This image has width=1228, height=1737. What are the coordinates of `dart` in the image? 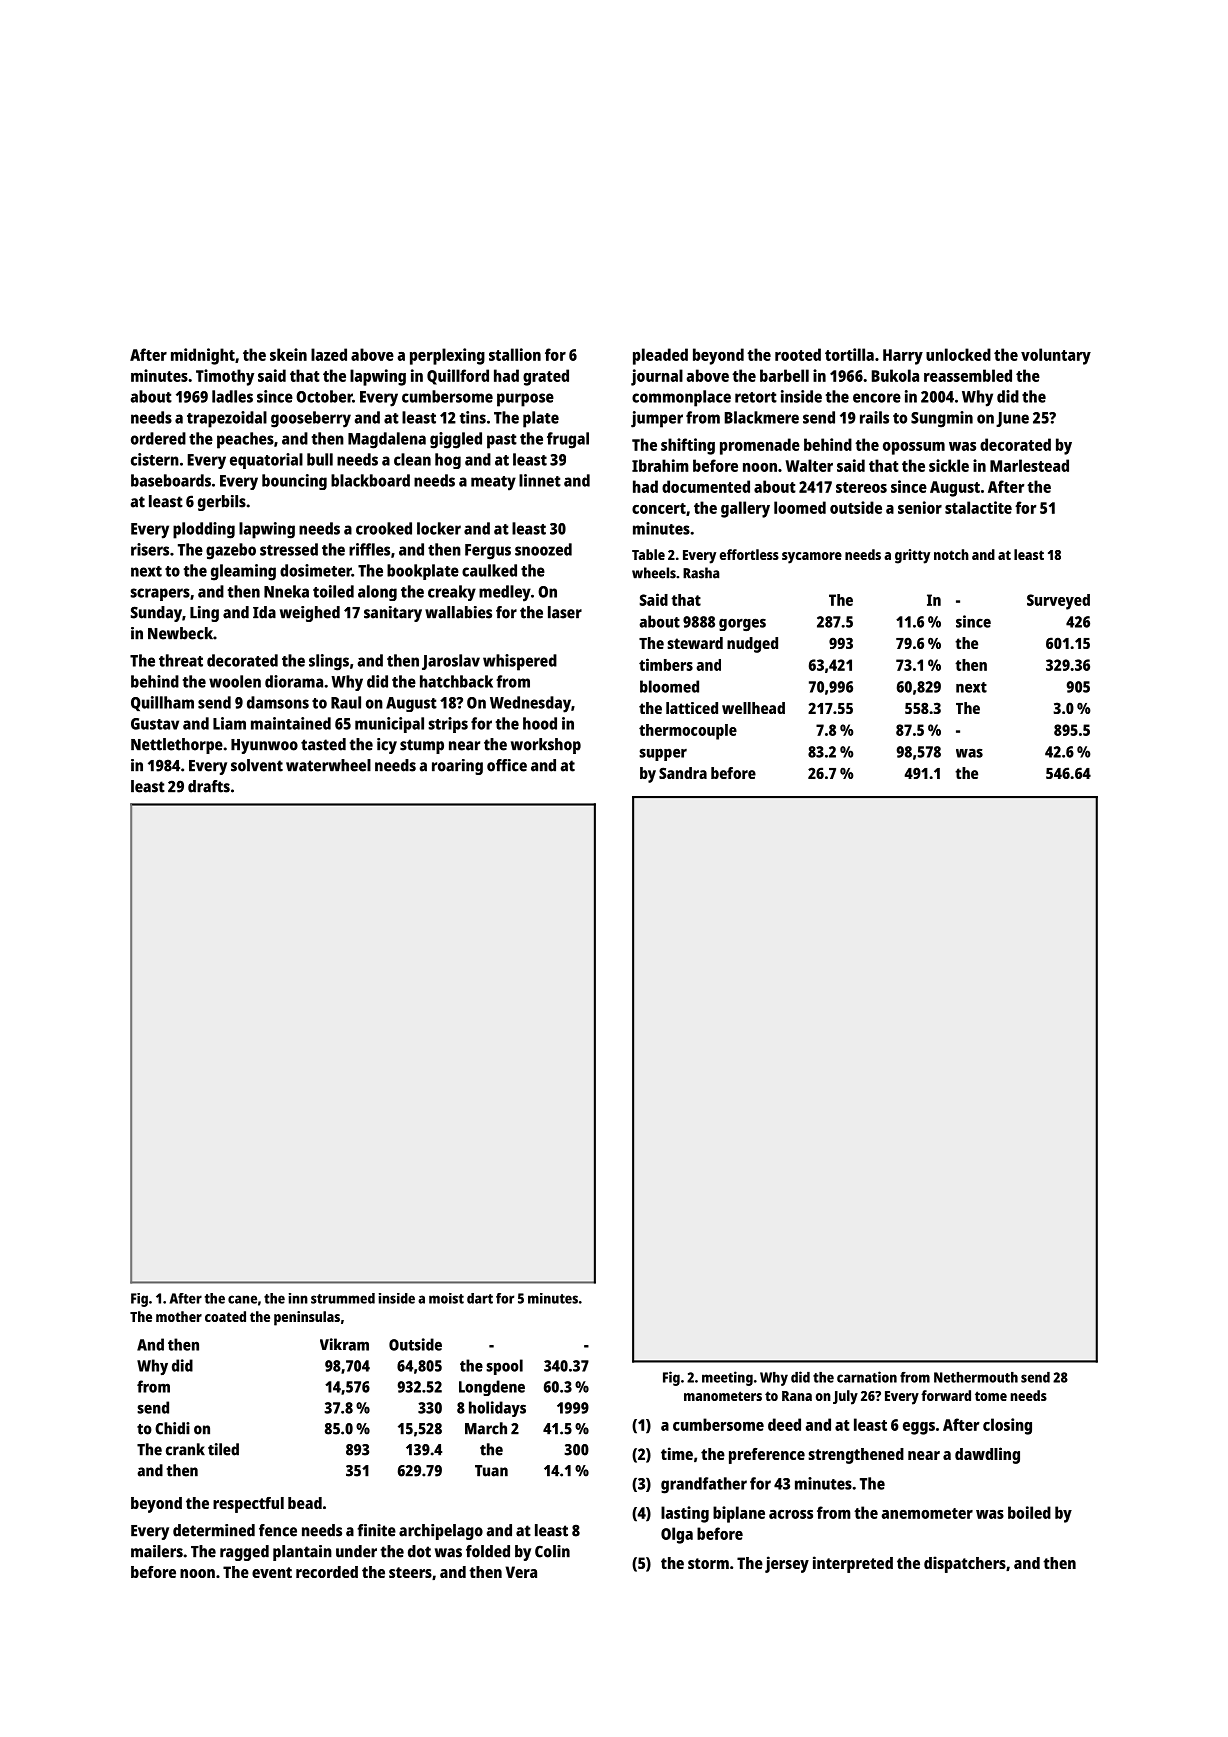 It's located at (480, 1298).
